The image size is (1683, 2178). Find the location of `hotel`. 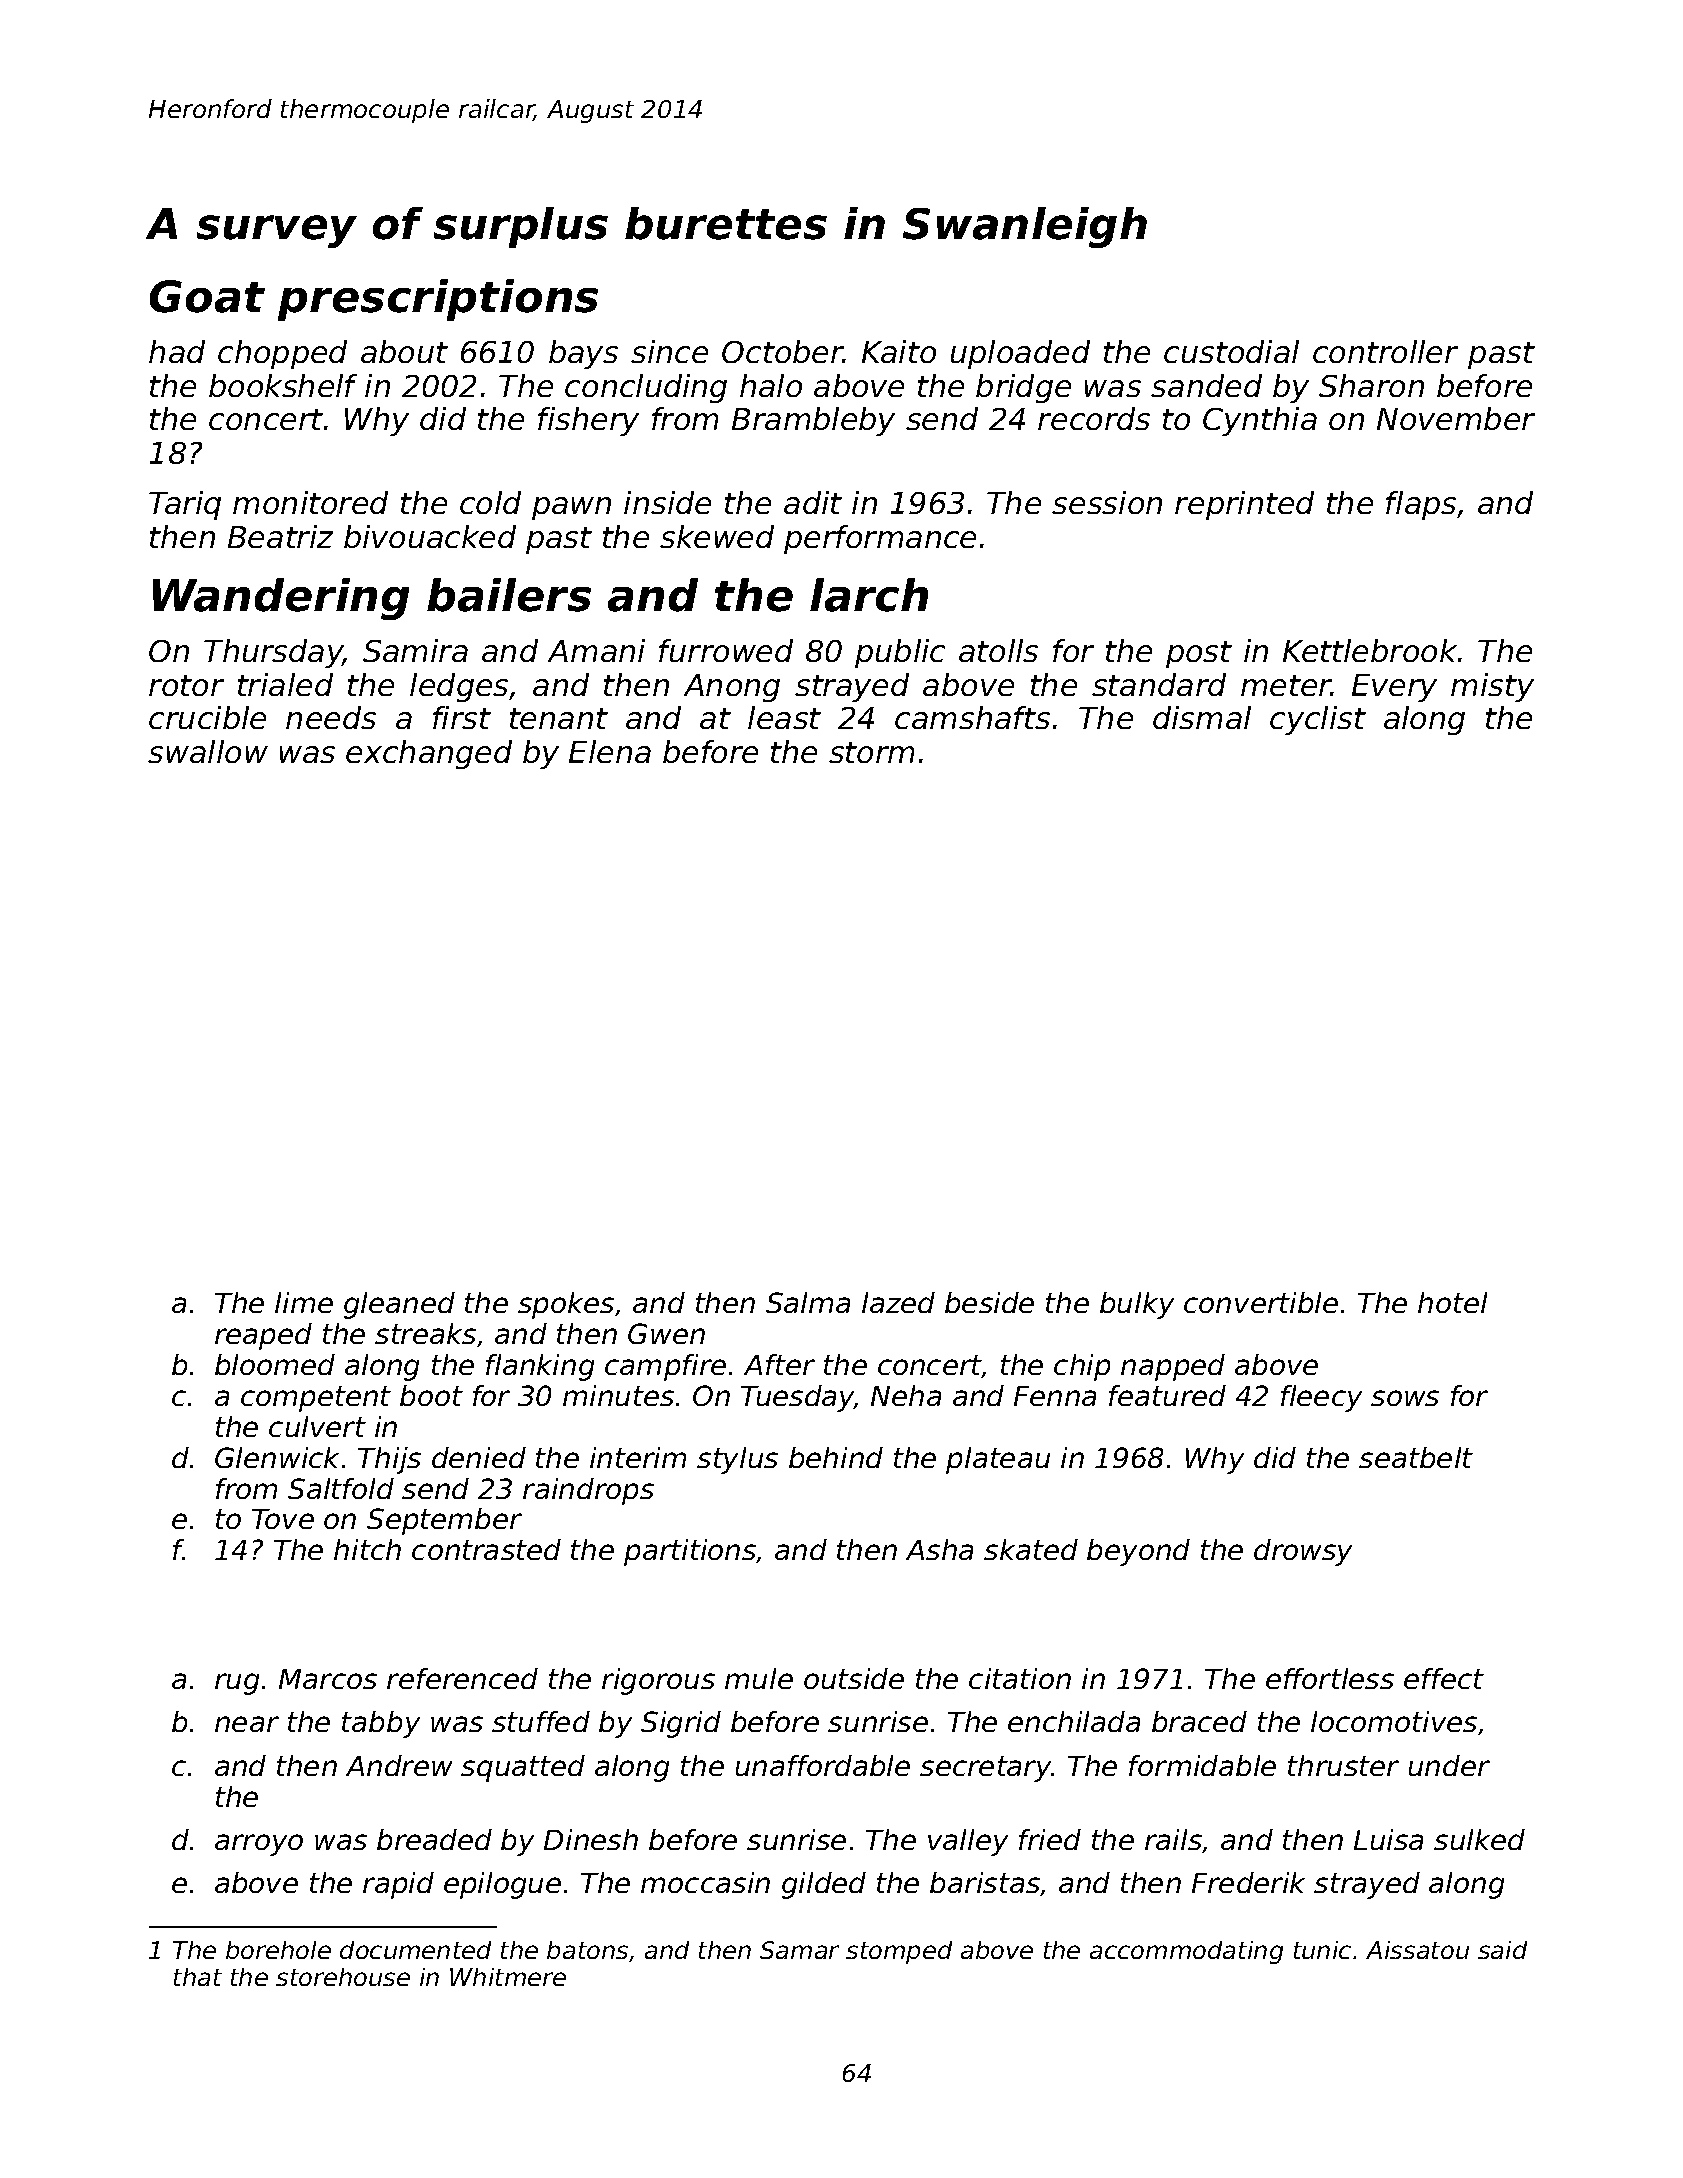

hotel is located at coordinates (1452, 1302).
